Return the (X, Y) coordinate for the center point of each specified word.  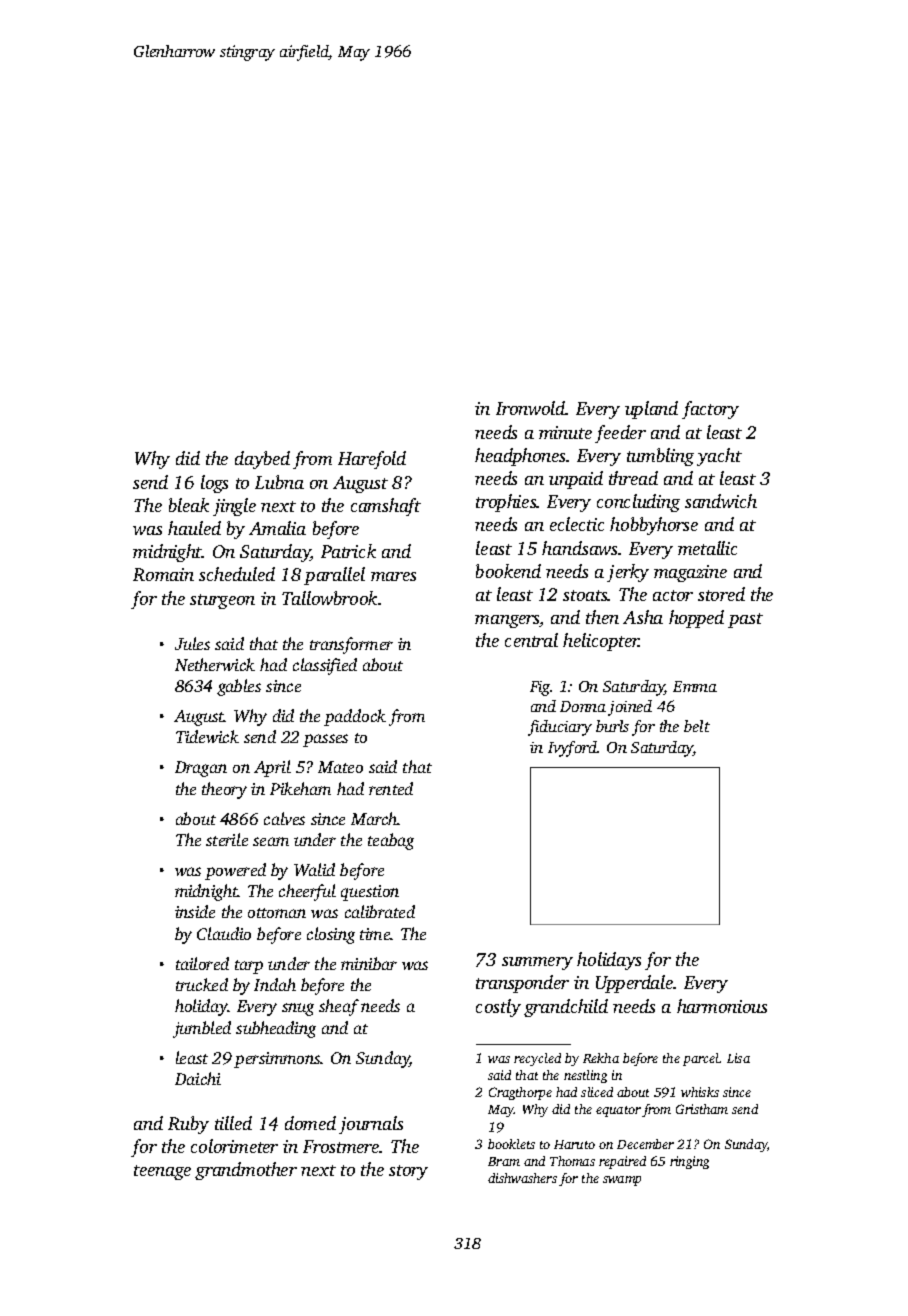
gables (239, 687)
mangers (507, 621)
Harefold (372, 460)
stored (721, 594)
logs (214, 484)
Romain (163, 574)
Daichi (198, 1078)
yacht (719, 457)
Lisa (738, 1058)
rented (391, 788)
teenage (162, 1172)
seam (271, 841)
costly (498, 1008)
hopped (696, 619)
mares (393, 576)
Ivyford (572, 749)
